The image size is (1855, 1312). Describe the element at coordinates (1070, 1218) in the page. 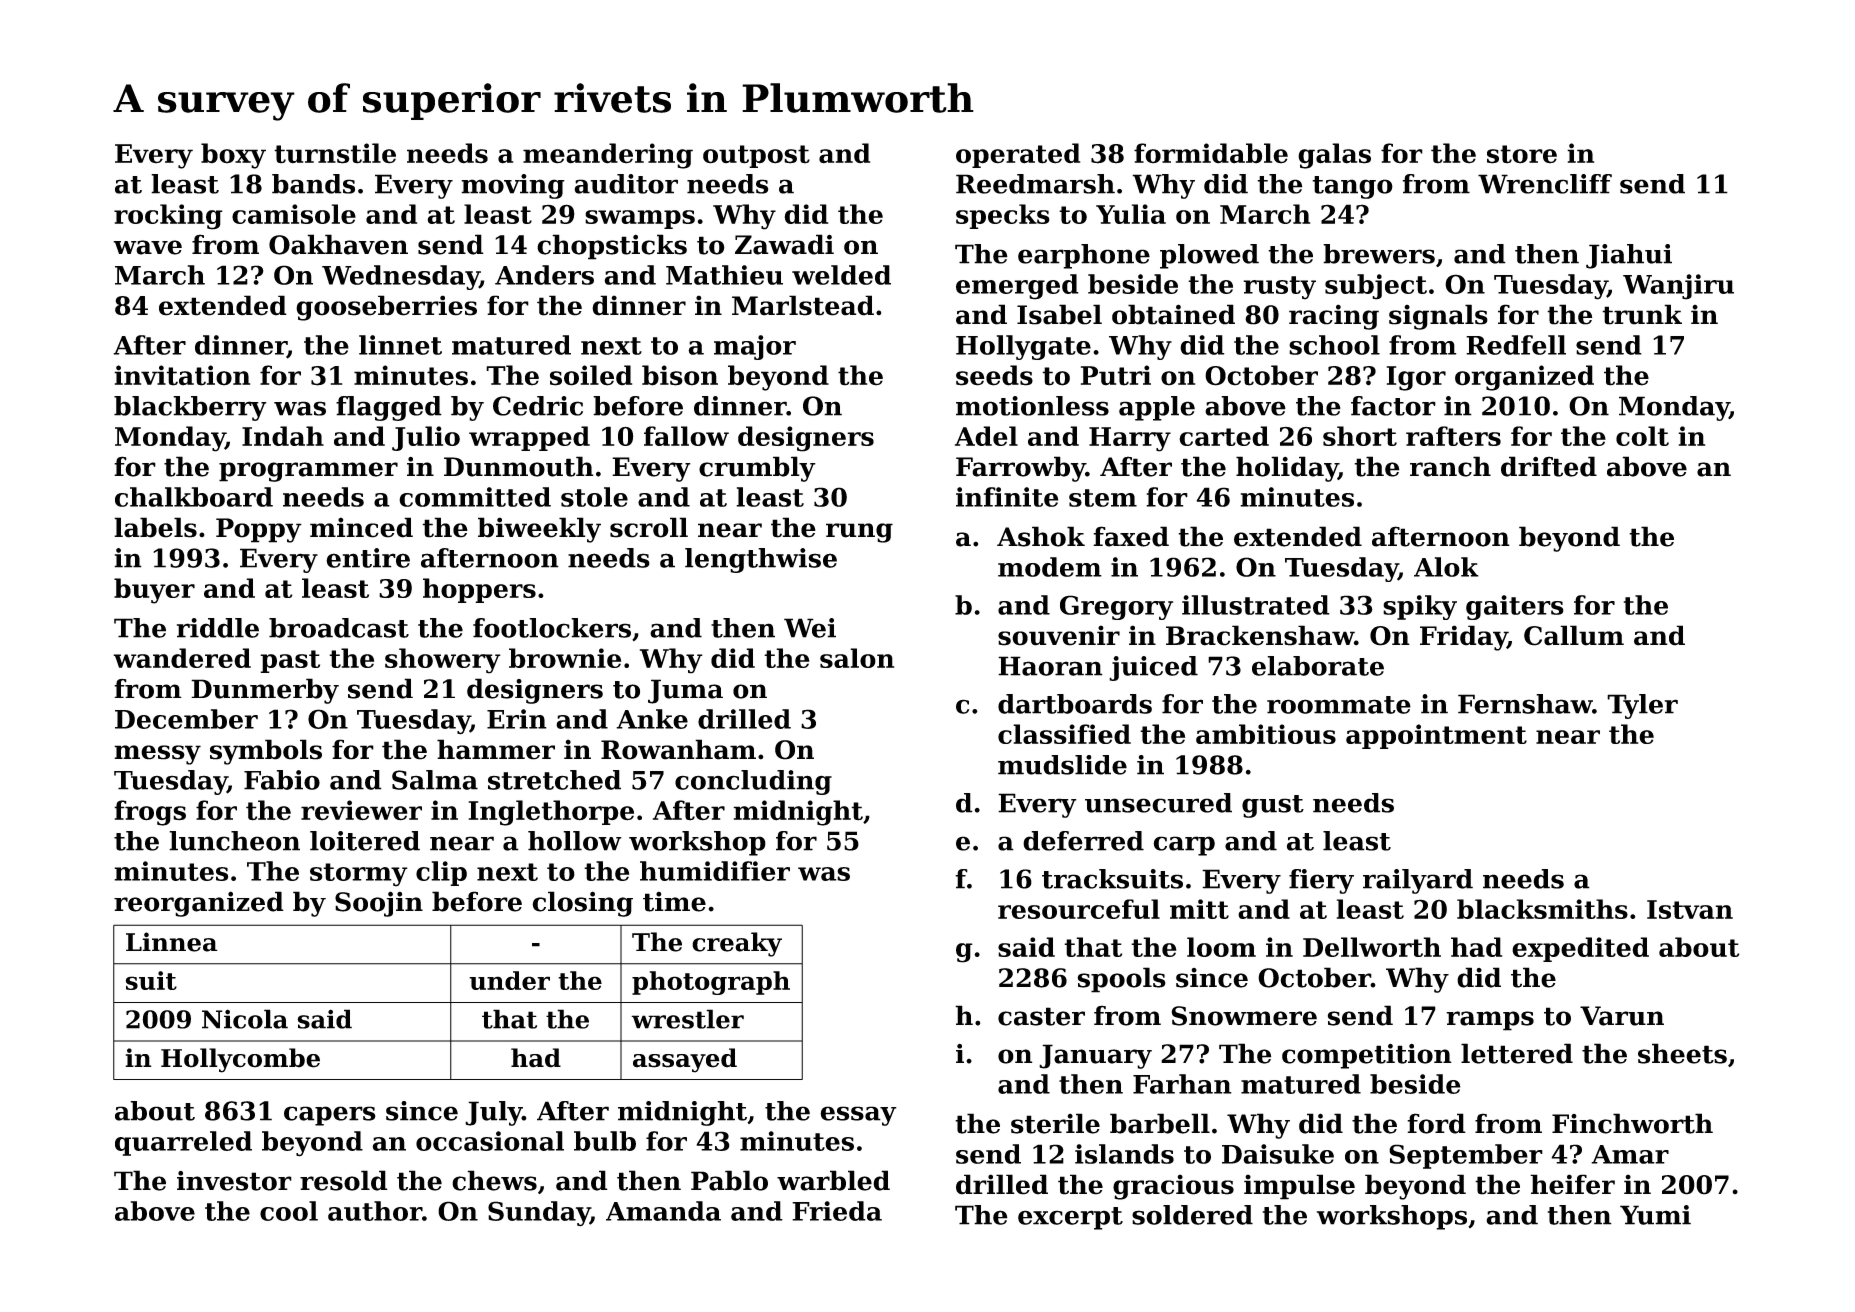

I see `excerpt` at that location.
